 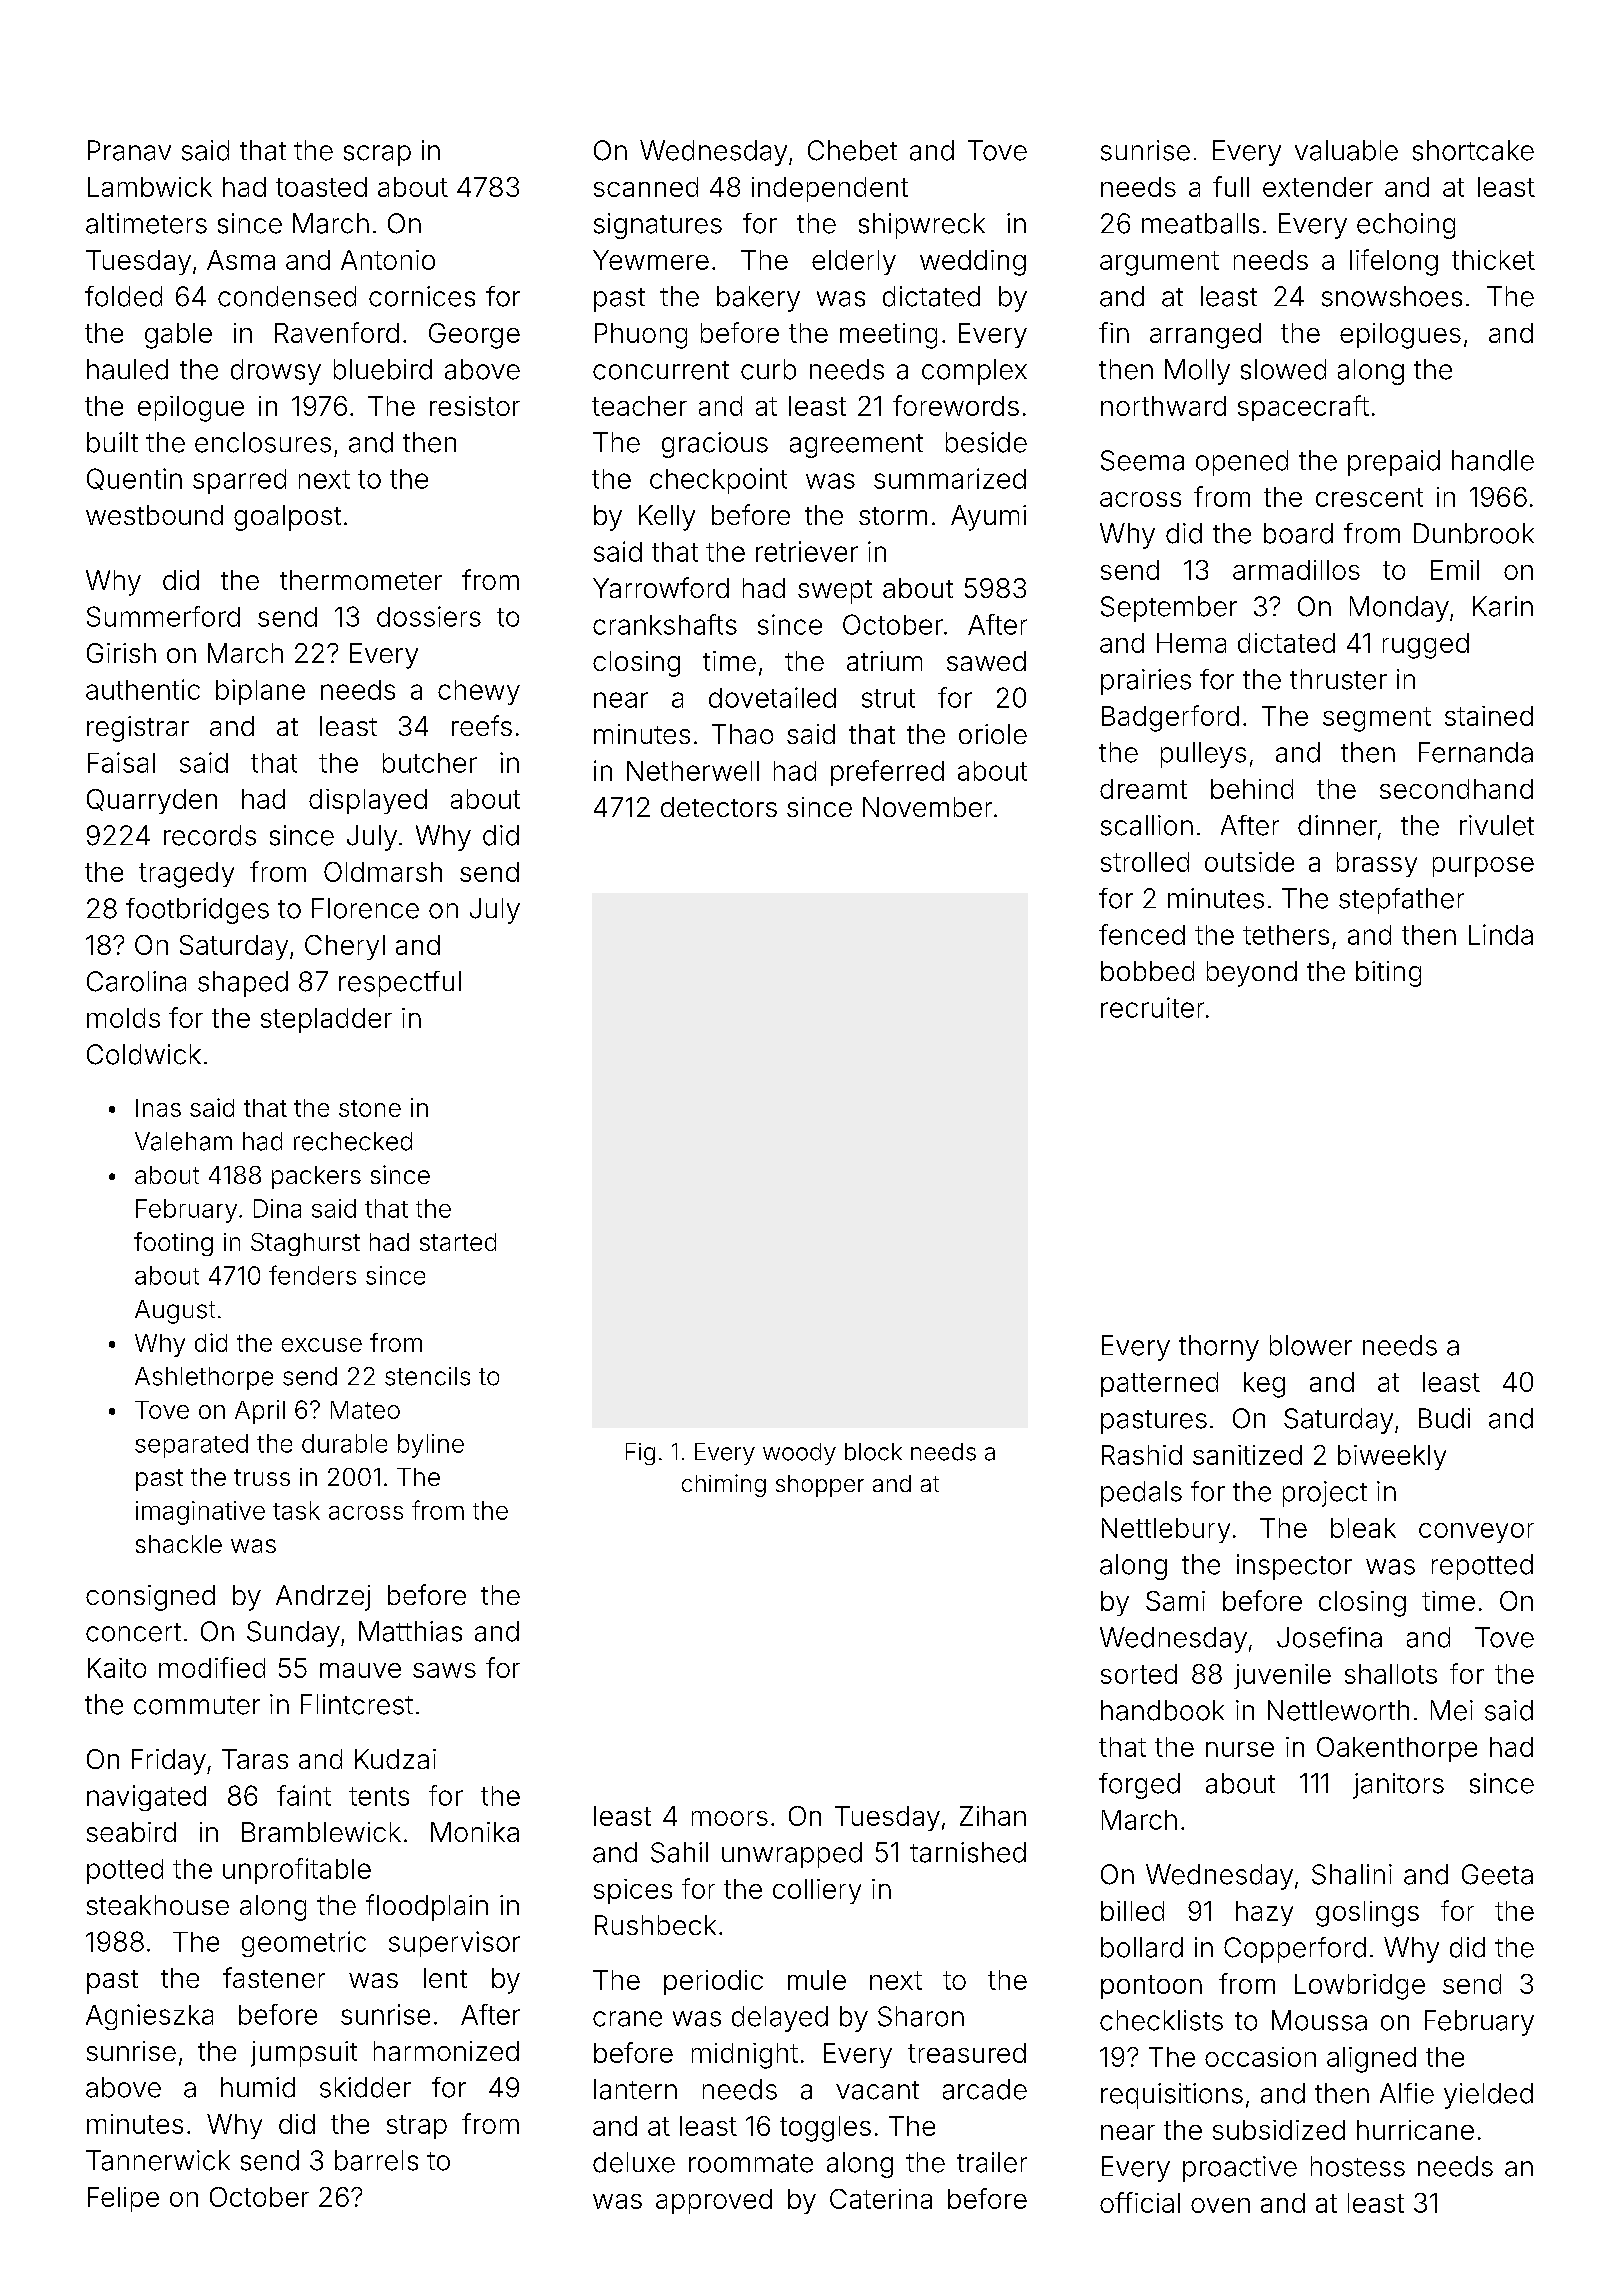 What do you see at coordinates (1247, 1455) in the image?
I see `sanitized` at bounding box center [1247, 1455].
